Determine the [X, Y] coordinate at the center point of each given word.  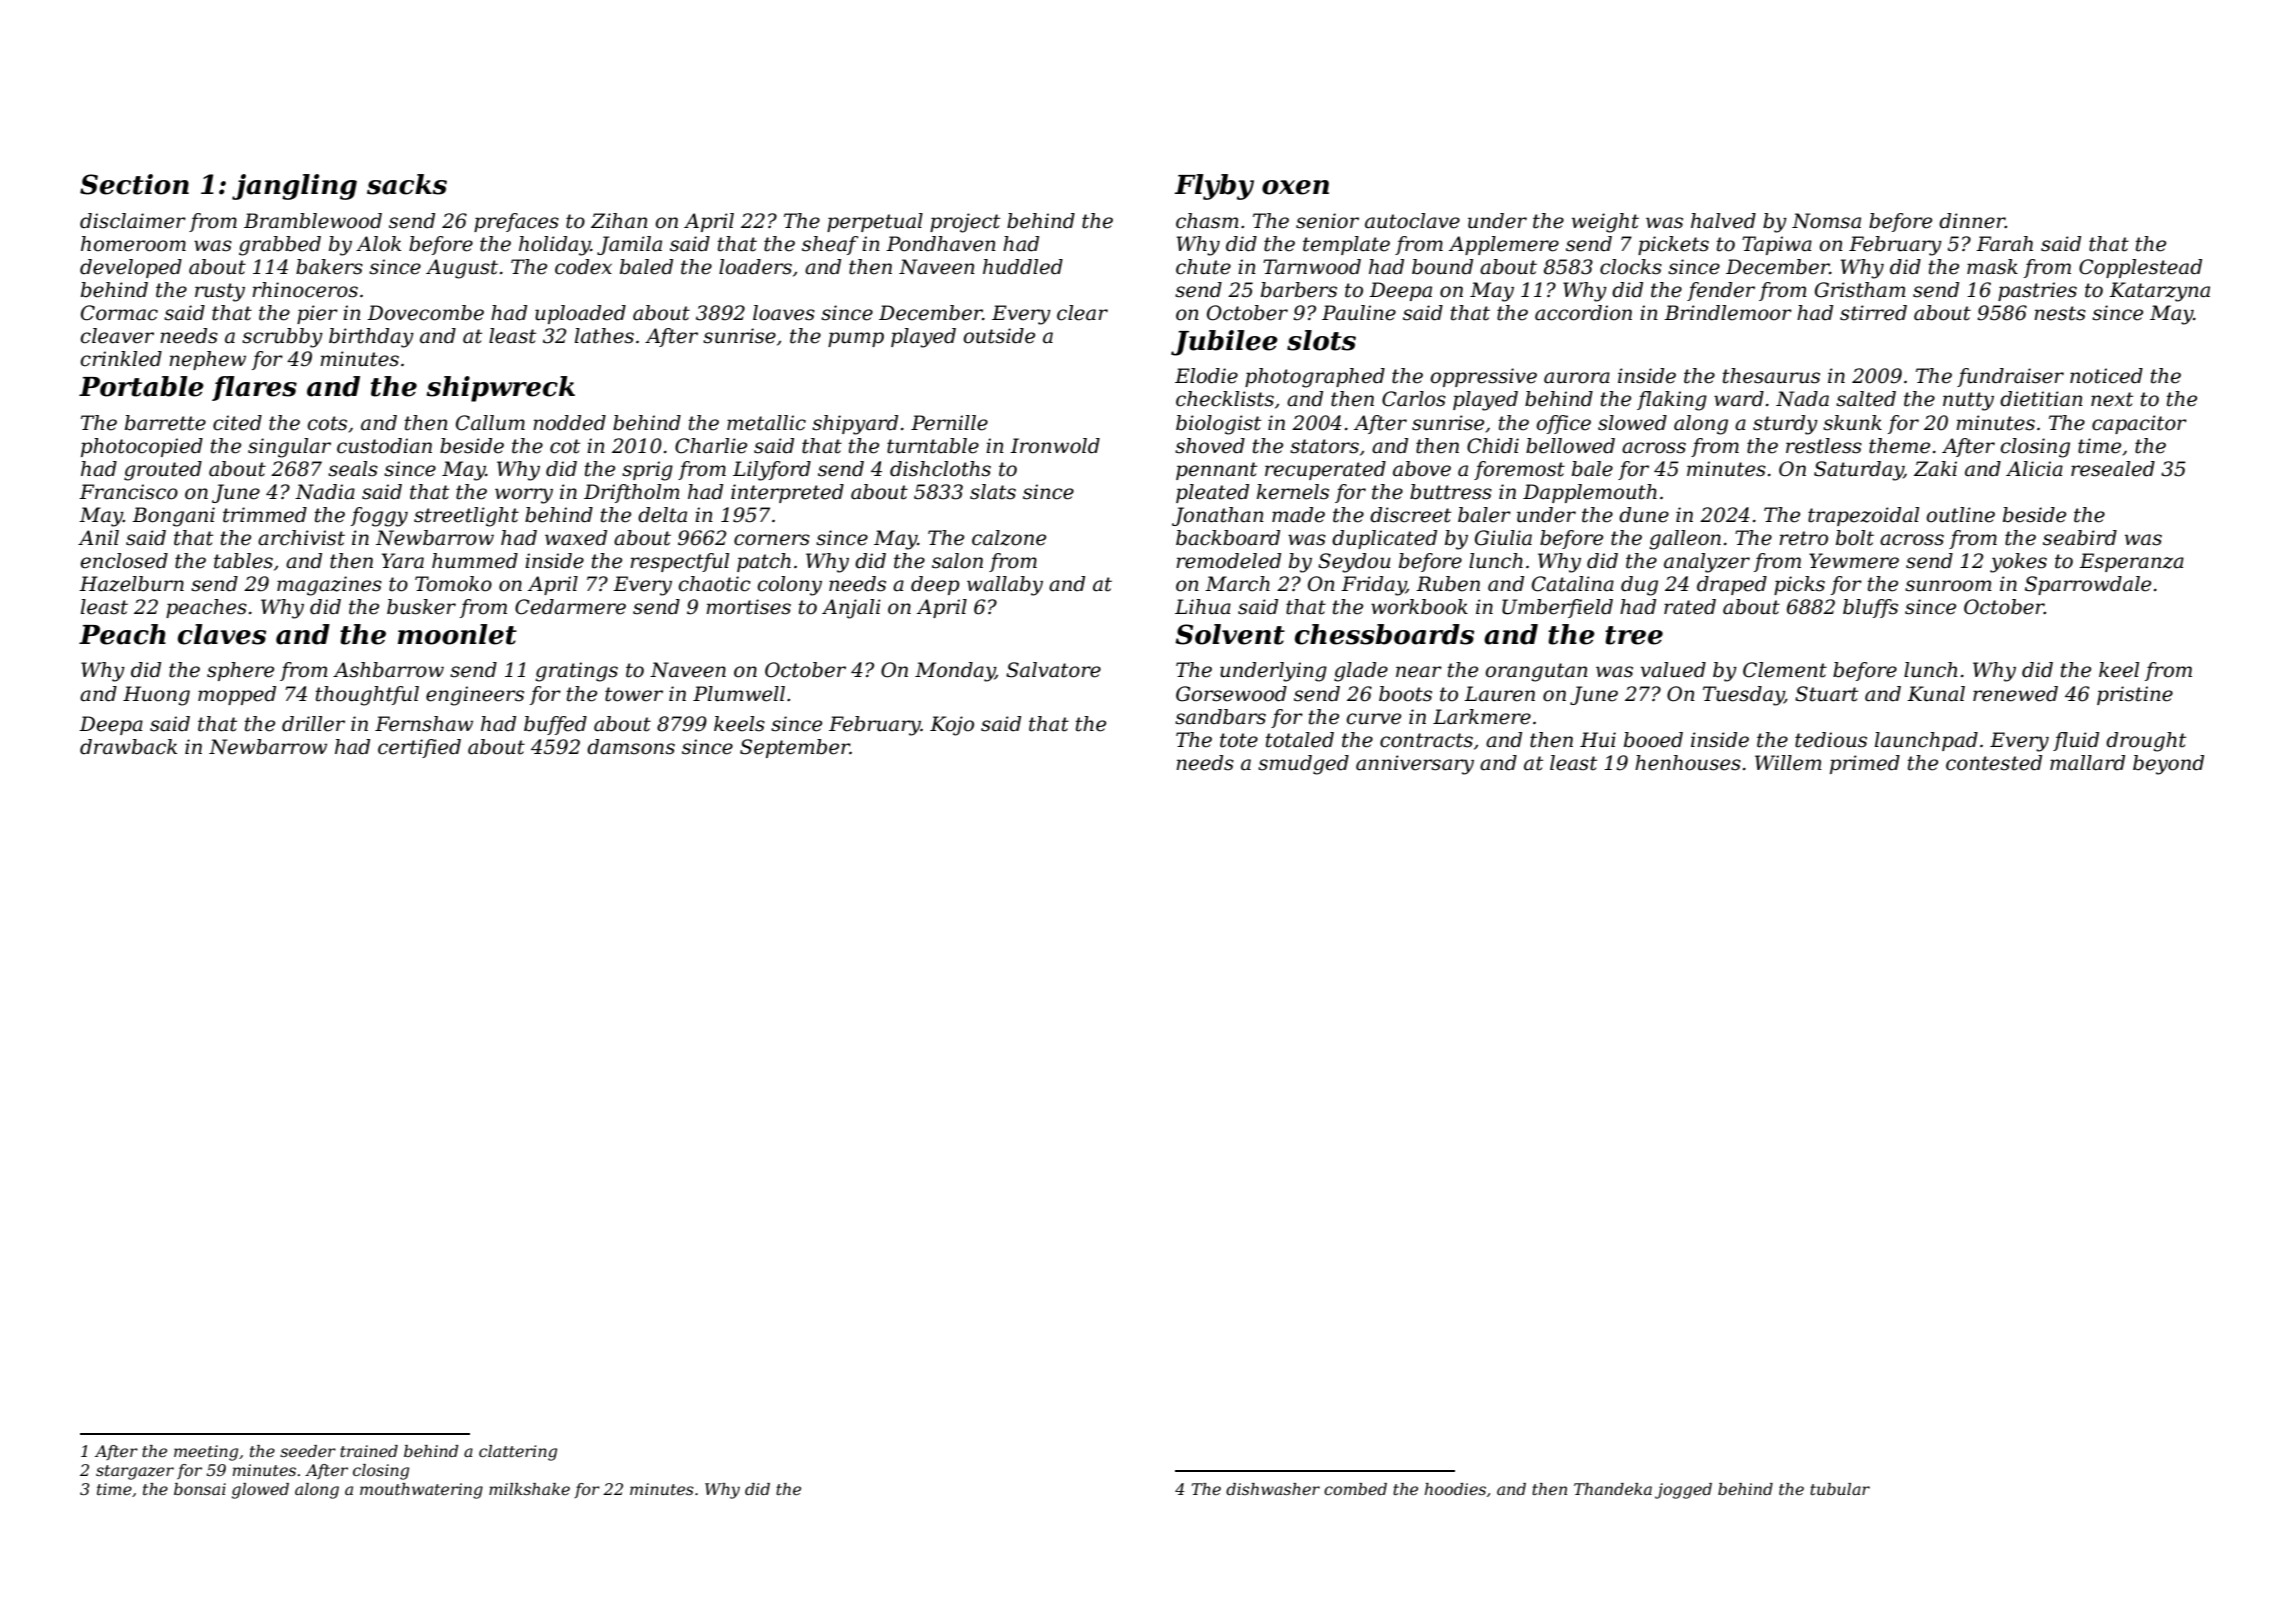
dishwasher [1273, 1489]
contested [1994, 763]
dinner [1972, 221]
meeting [206, 1453]
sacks [407, 184]
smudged [1303, 765]
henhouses [1688, 763]
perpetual [875, 222]
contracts [1426, 740]
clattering [518, 1453]
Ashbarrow [388, 670]
